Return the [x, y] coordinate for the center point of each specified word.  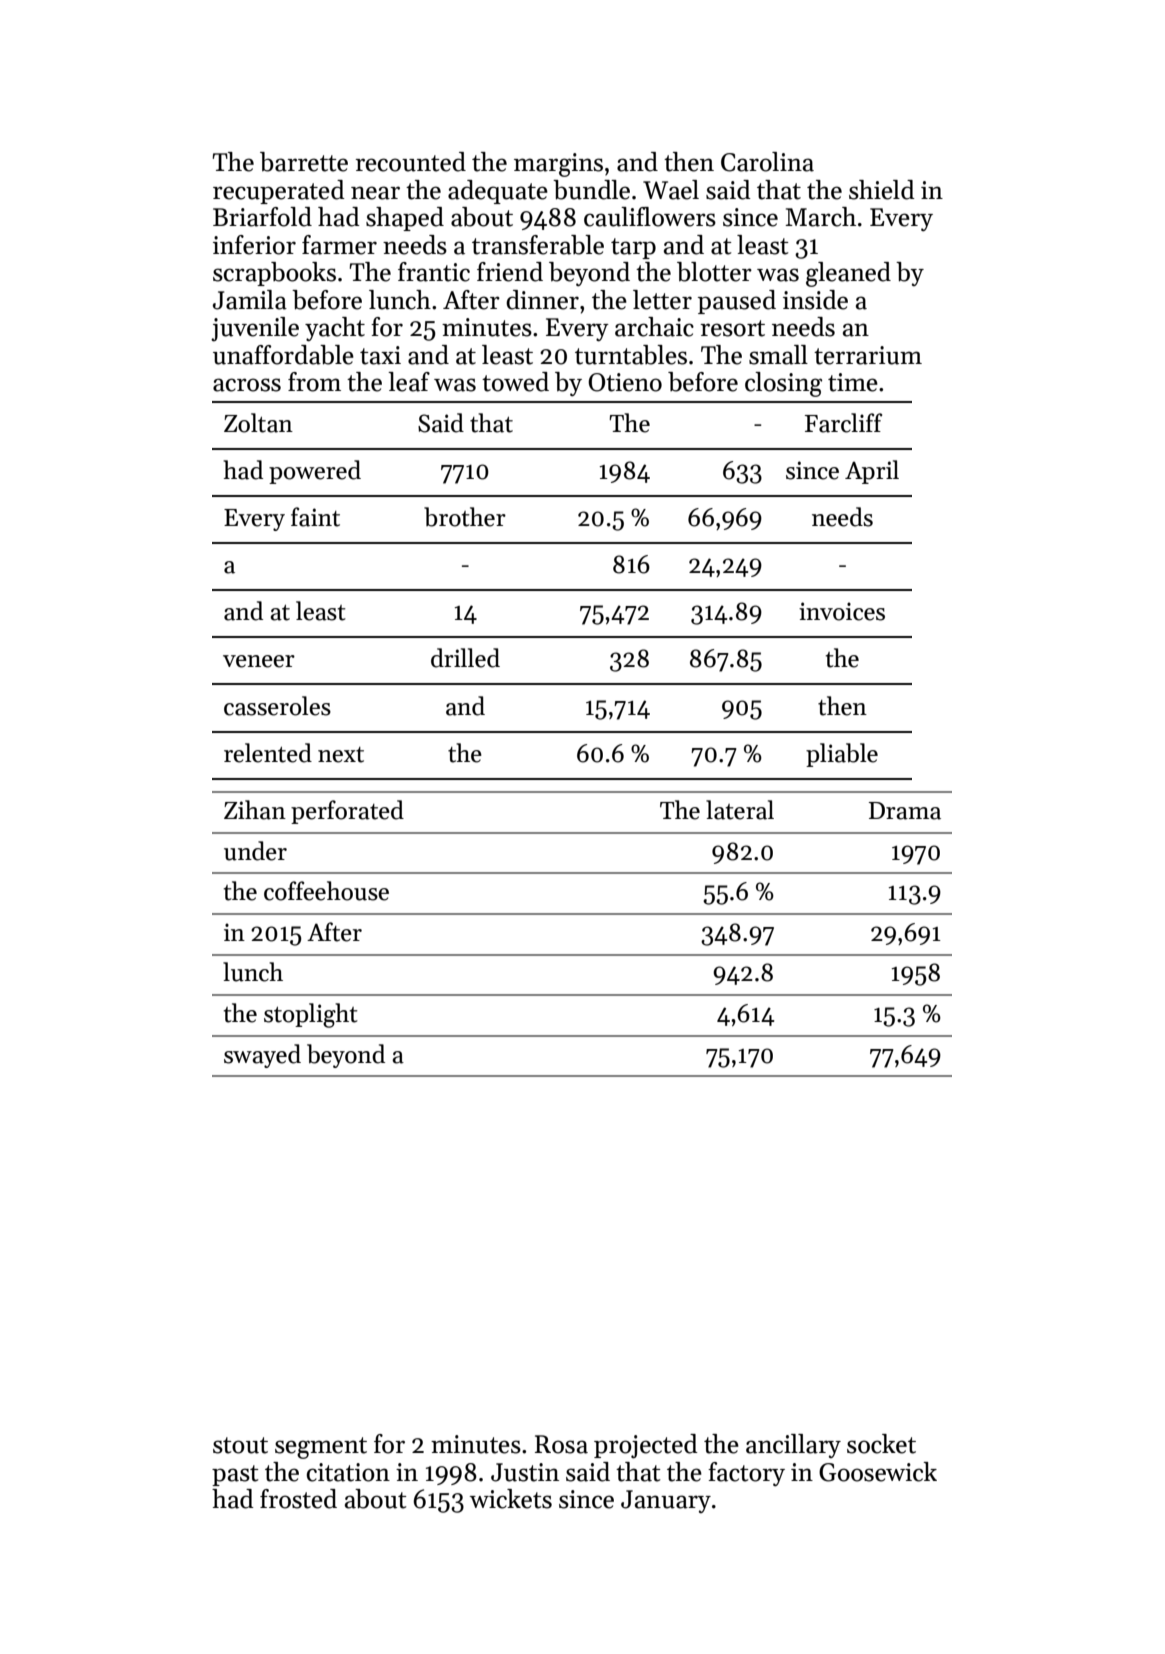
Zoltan [258, 423]
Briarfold [262, 217]
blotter [714, 272]
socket [881, 1444]
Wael [671, 190]
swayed [262, 1056]
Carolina [767, 162]
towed [515, 382]
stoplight [311, 1015]
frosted [298, 1499]
